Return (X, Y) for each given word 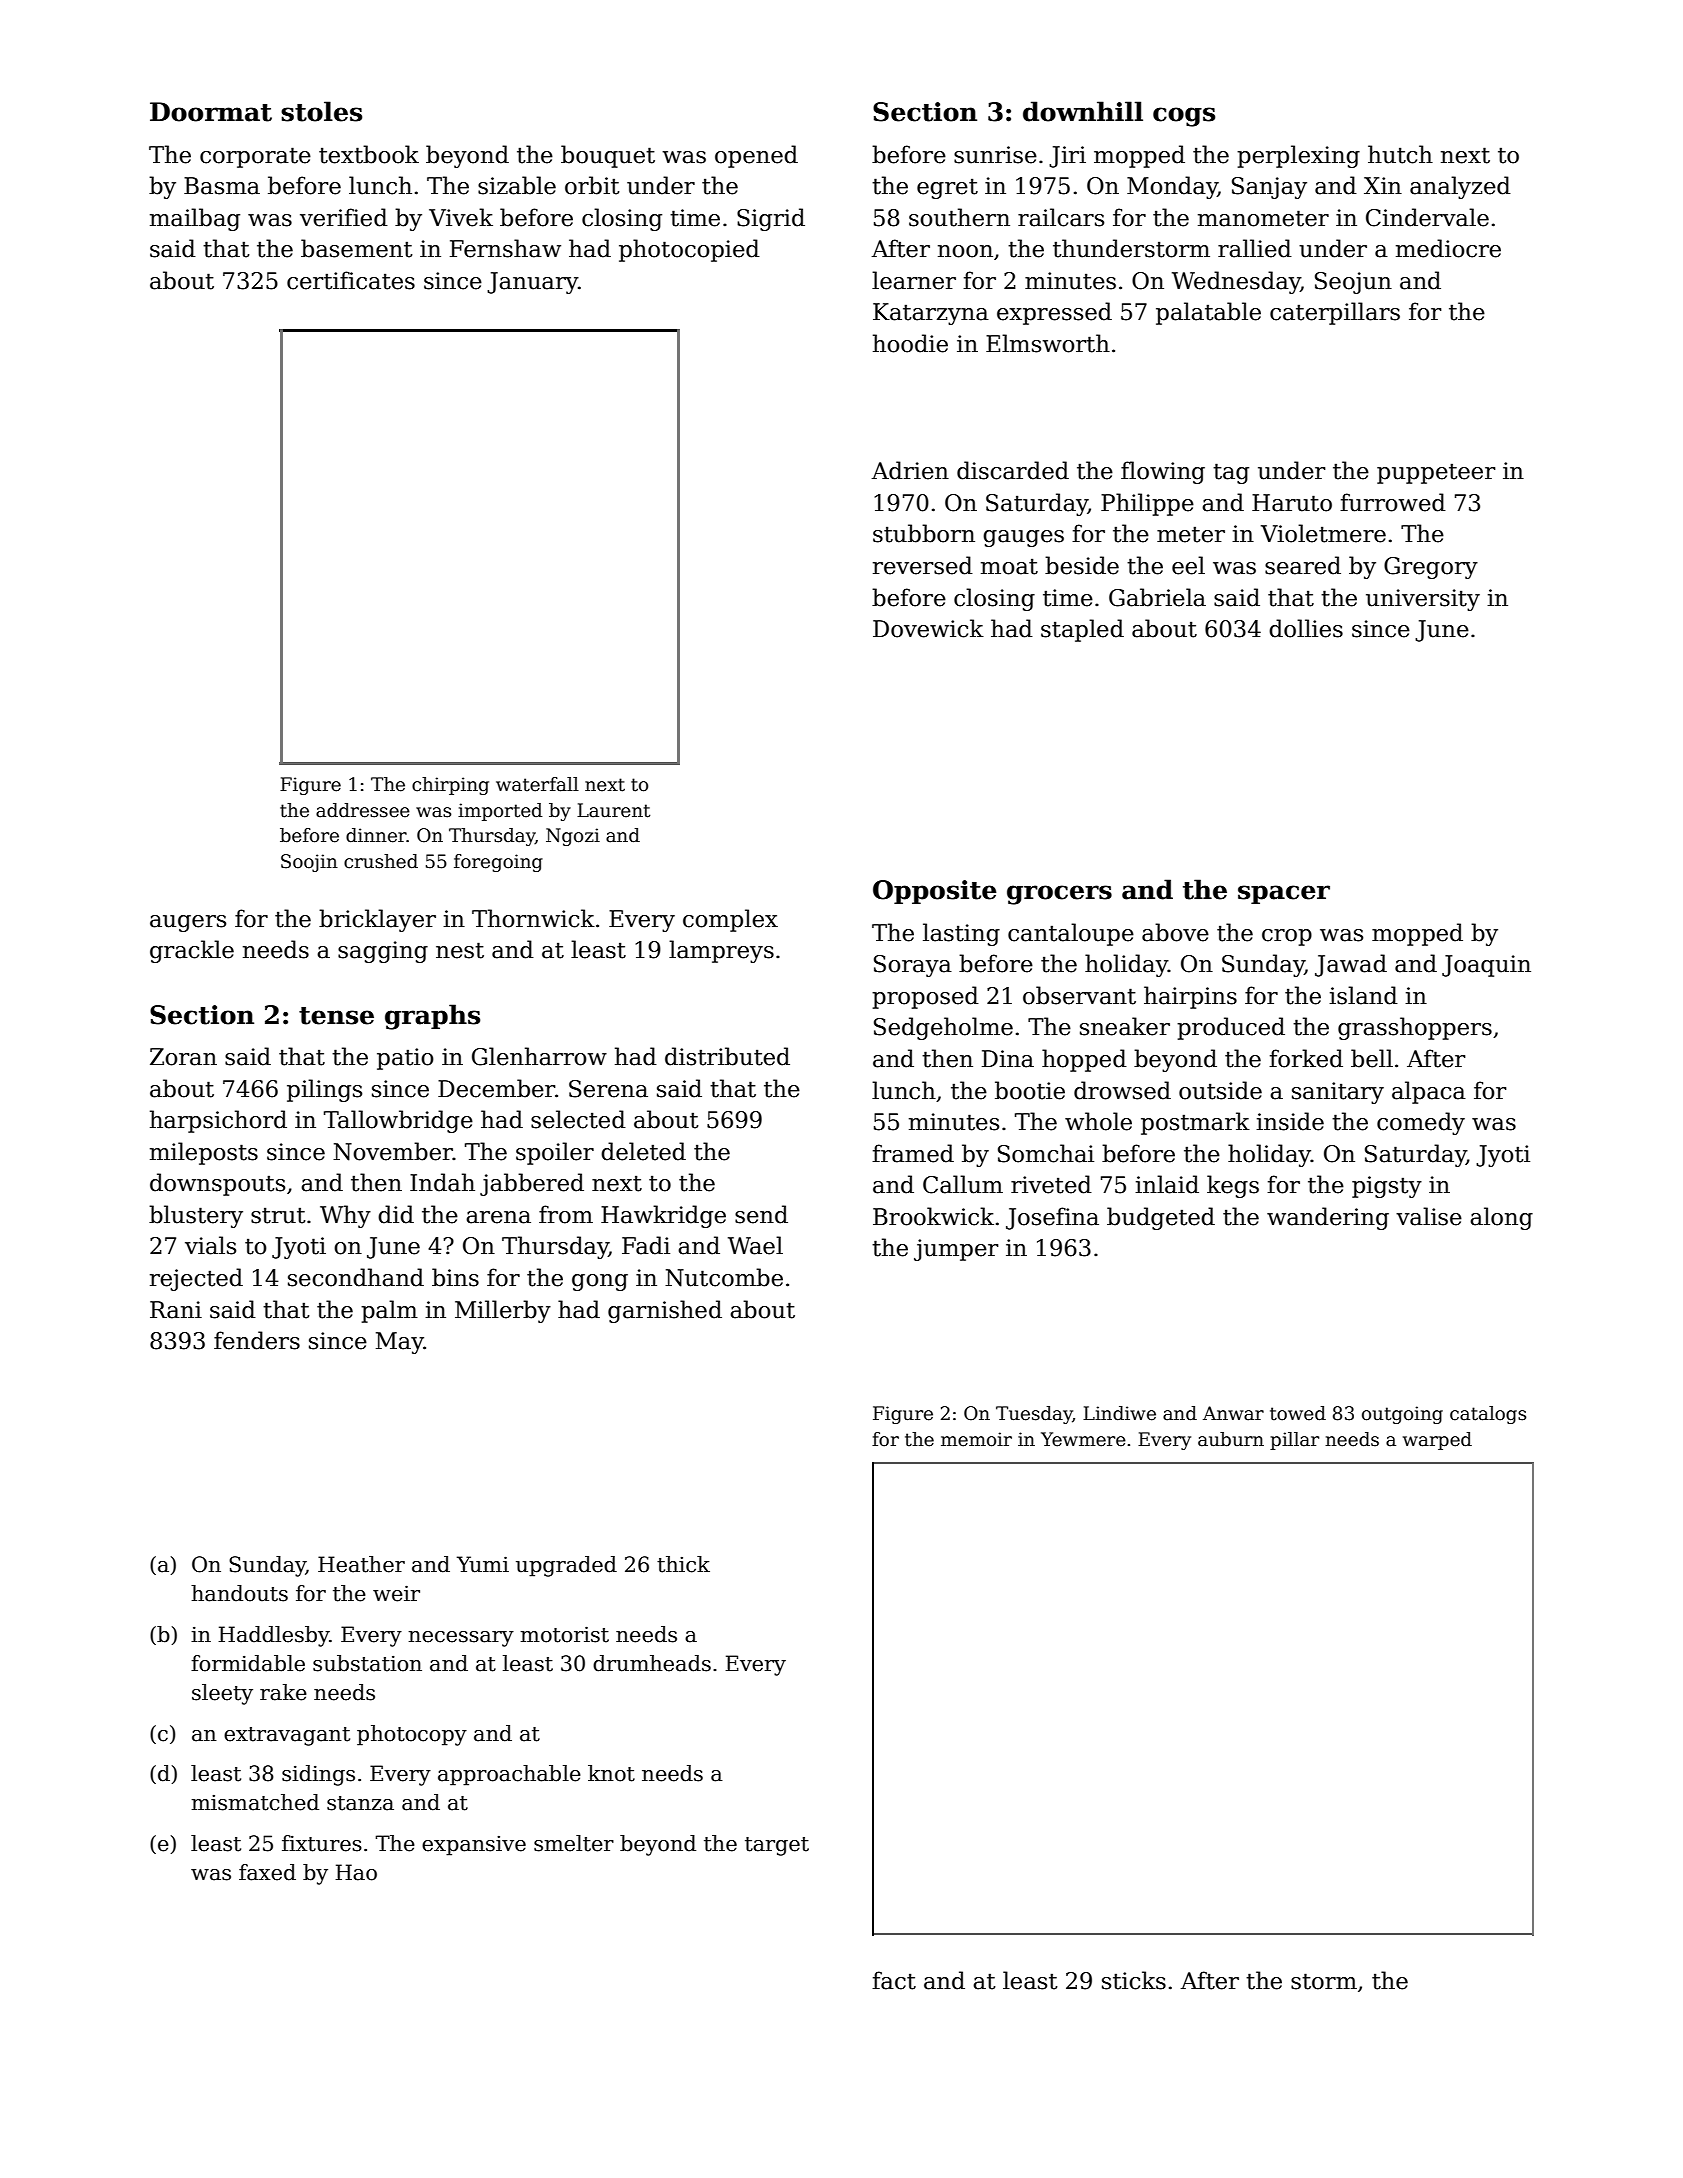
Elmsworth (1048, 343)
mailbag (195, 219)
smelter (574, 1843)
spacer (1284, 894)
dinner (376, 835)
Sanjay (1269, 188)
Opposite (935, 892)
